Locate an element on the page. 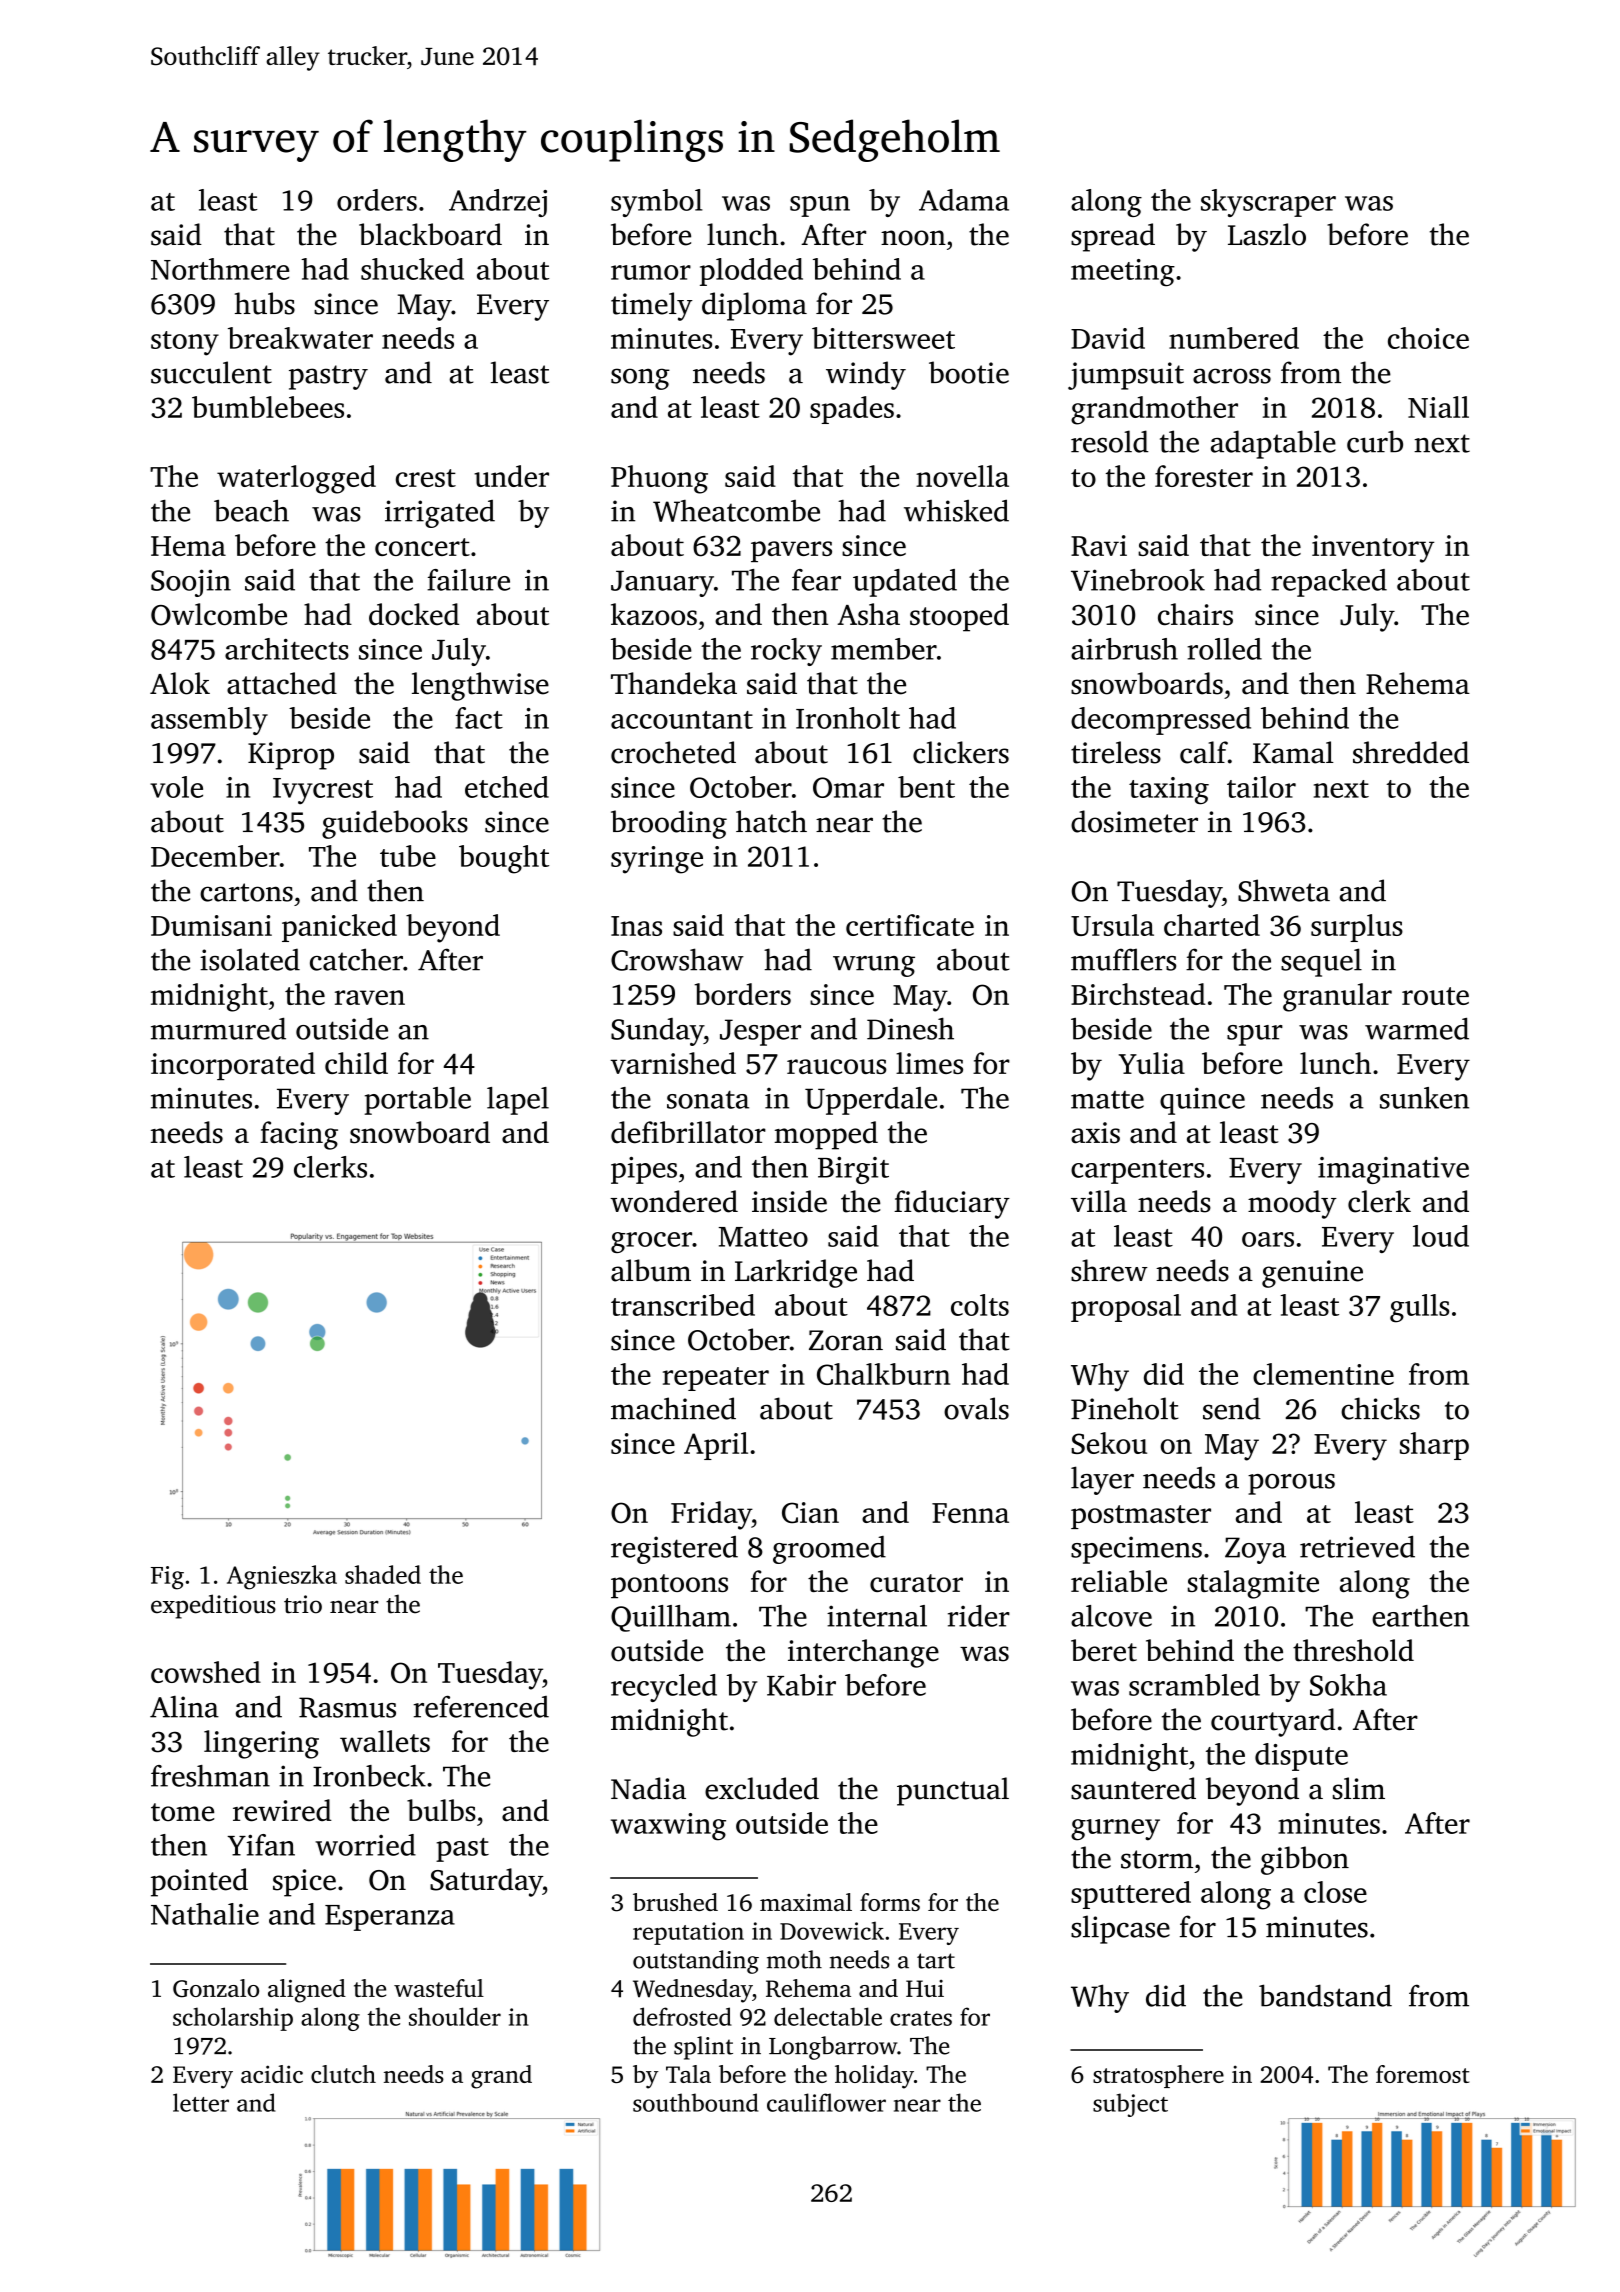  limes is located at coordinates (929, 1063).
